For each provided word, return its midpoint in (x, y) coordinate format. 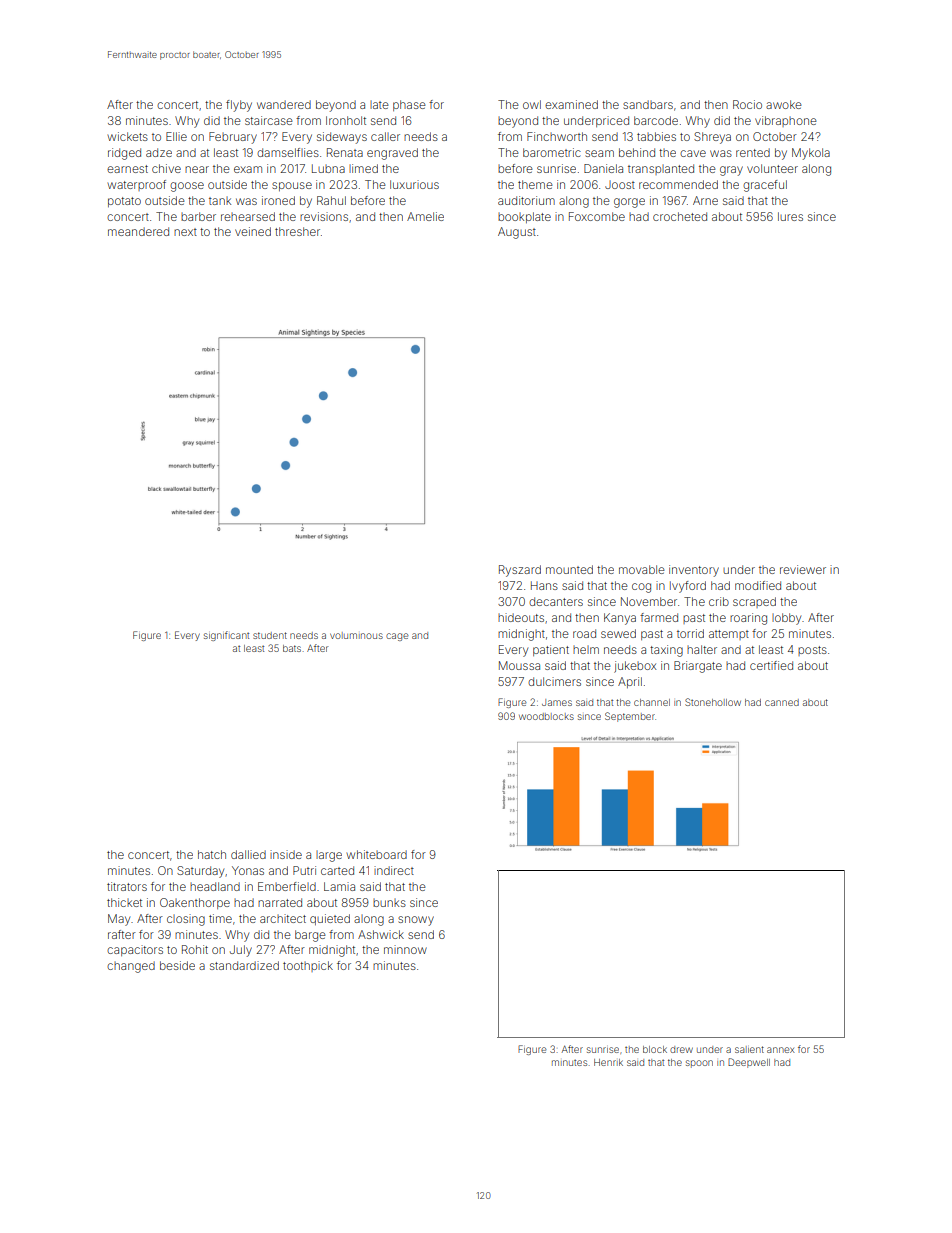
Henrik (608, 1062)
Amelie (425, 216)
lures (790, 216)
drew (681, 1049)
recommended (678, 184)
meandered (138, 231)
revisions (324, 216)
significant (226, 636)
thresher (297, 231)
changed (131, 967)
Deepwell (749, 1063)
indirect (394, 870)
